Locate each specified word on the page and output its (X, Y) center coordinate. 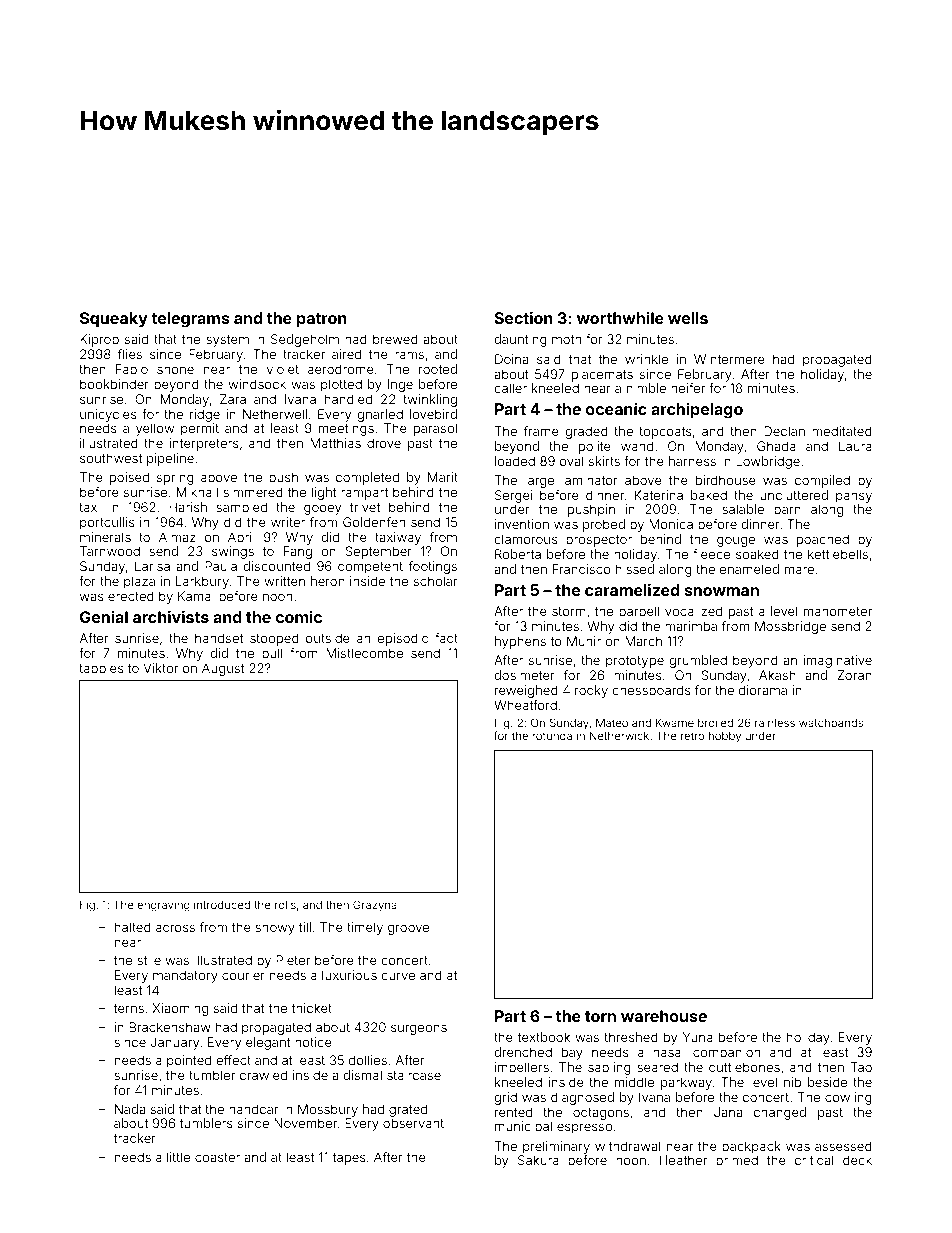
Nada (130, 1109)
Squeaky (114, 320)
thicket (312, 1008)
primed (737, 1161)
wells (688, 318)
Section (523, 317)
